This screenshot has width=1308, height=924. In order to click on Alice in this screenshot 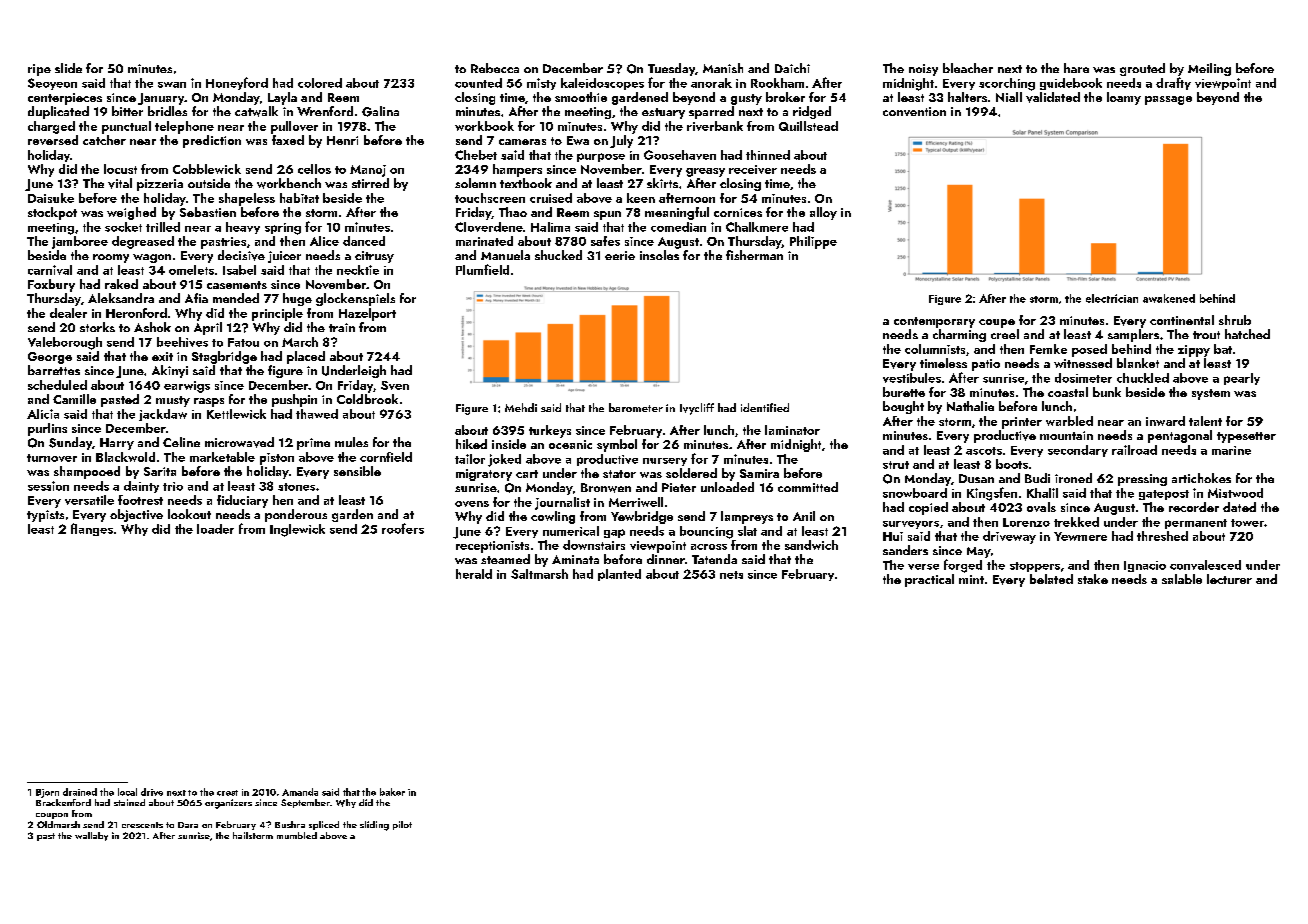, I will do `click(324, 241)`.
